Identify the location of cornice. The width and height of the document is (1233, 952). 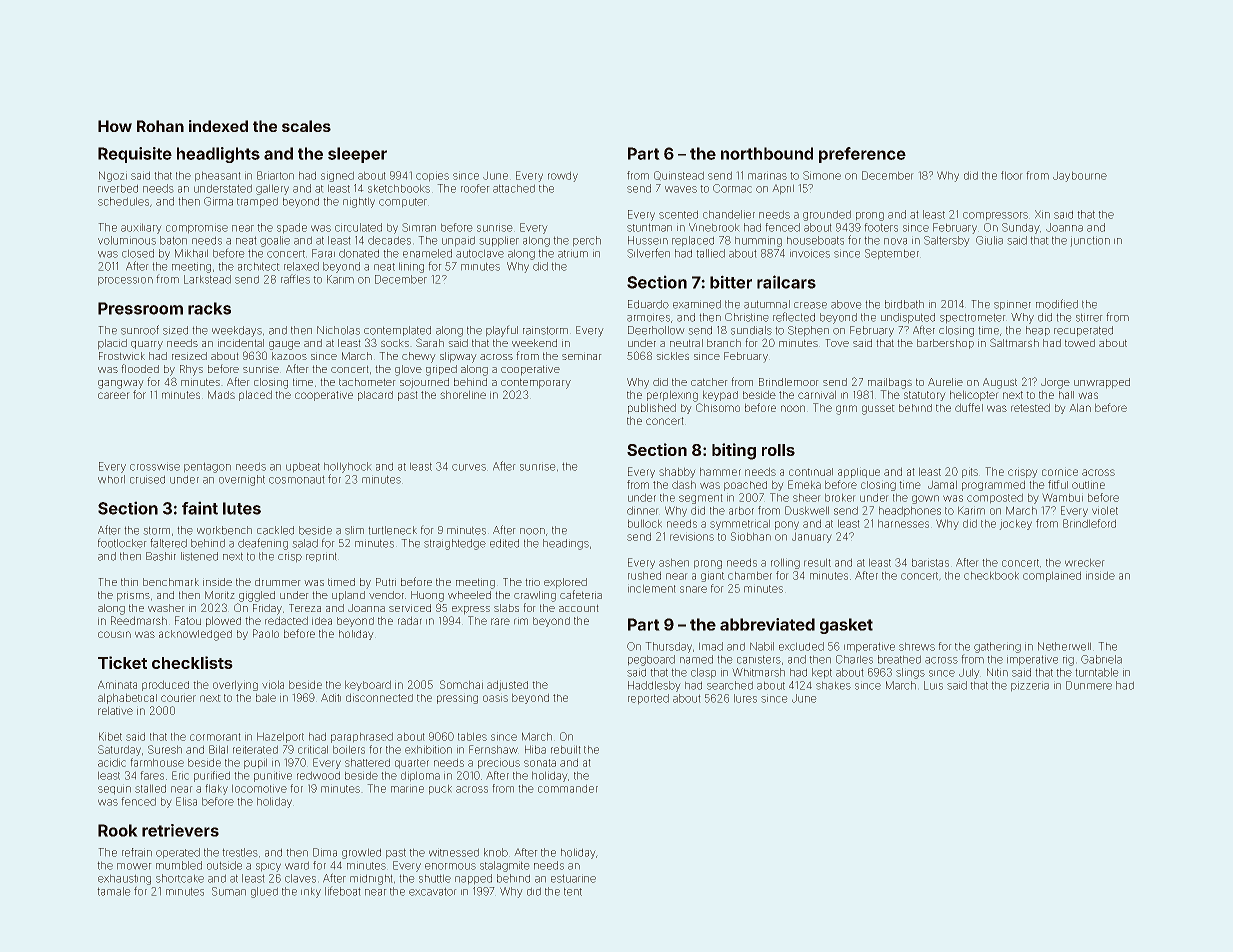
(1060, 471).
